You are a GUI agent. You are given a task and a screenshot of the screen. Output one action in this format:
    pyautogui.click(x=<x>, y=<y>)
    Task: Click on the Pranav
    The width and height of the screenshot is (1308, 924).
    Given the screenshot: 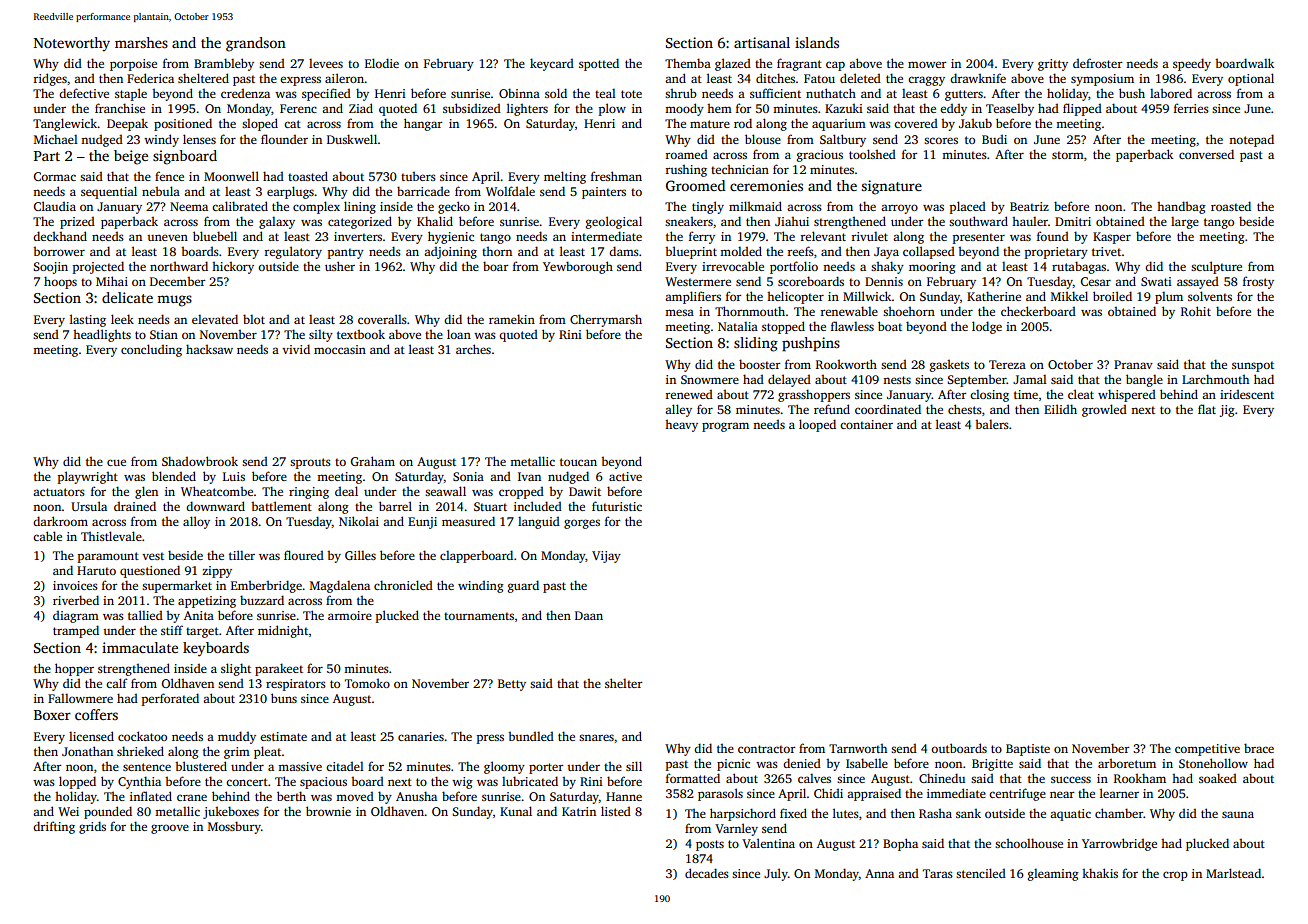 What is the action you would take?
    pyautogui.click(x=1133, y=364)
